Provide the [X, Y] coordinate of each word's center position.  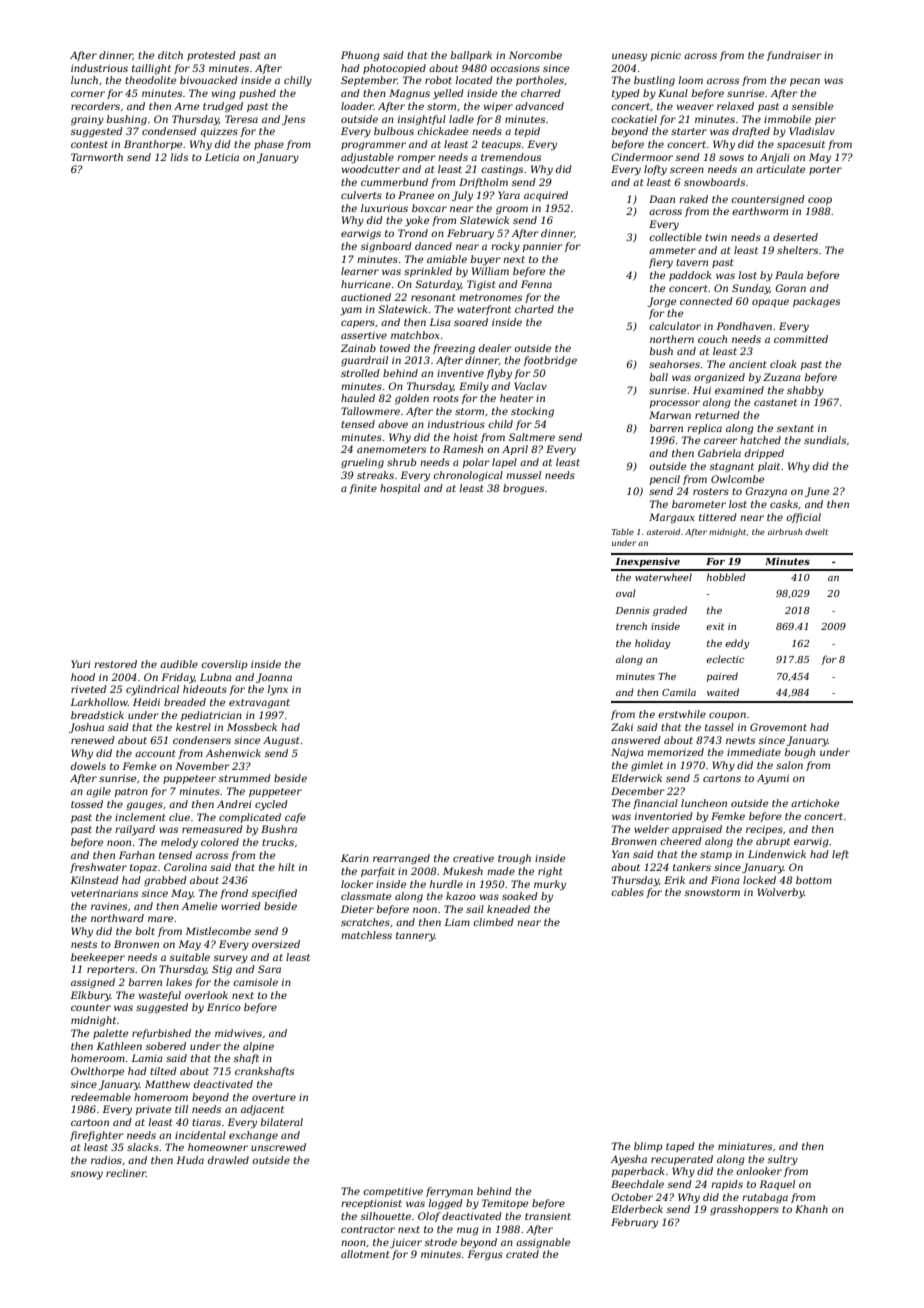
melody [179, 843]
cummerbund [394, 182]
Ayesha [629, 1160]
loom [691, 80]
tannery [415, 936]
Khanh [811, 1209]
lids [179, 157]
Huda [190, 1160]
